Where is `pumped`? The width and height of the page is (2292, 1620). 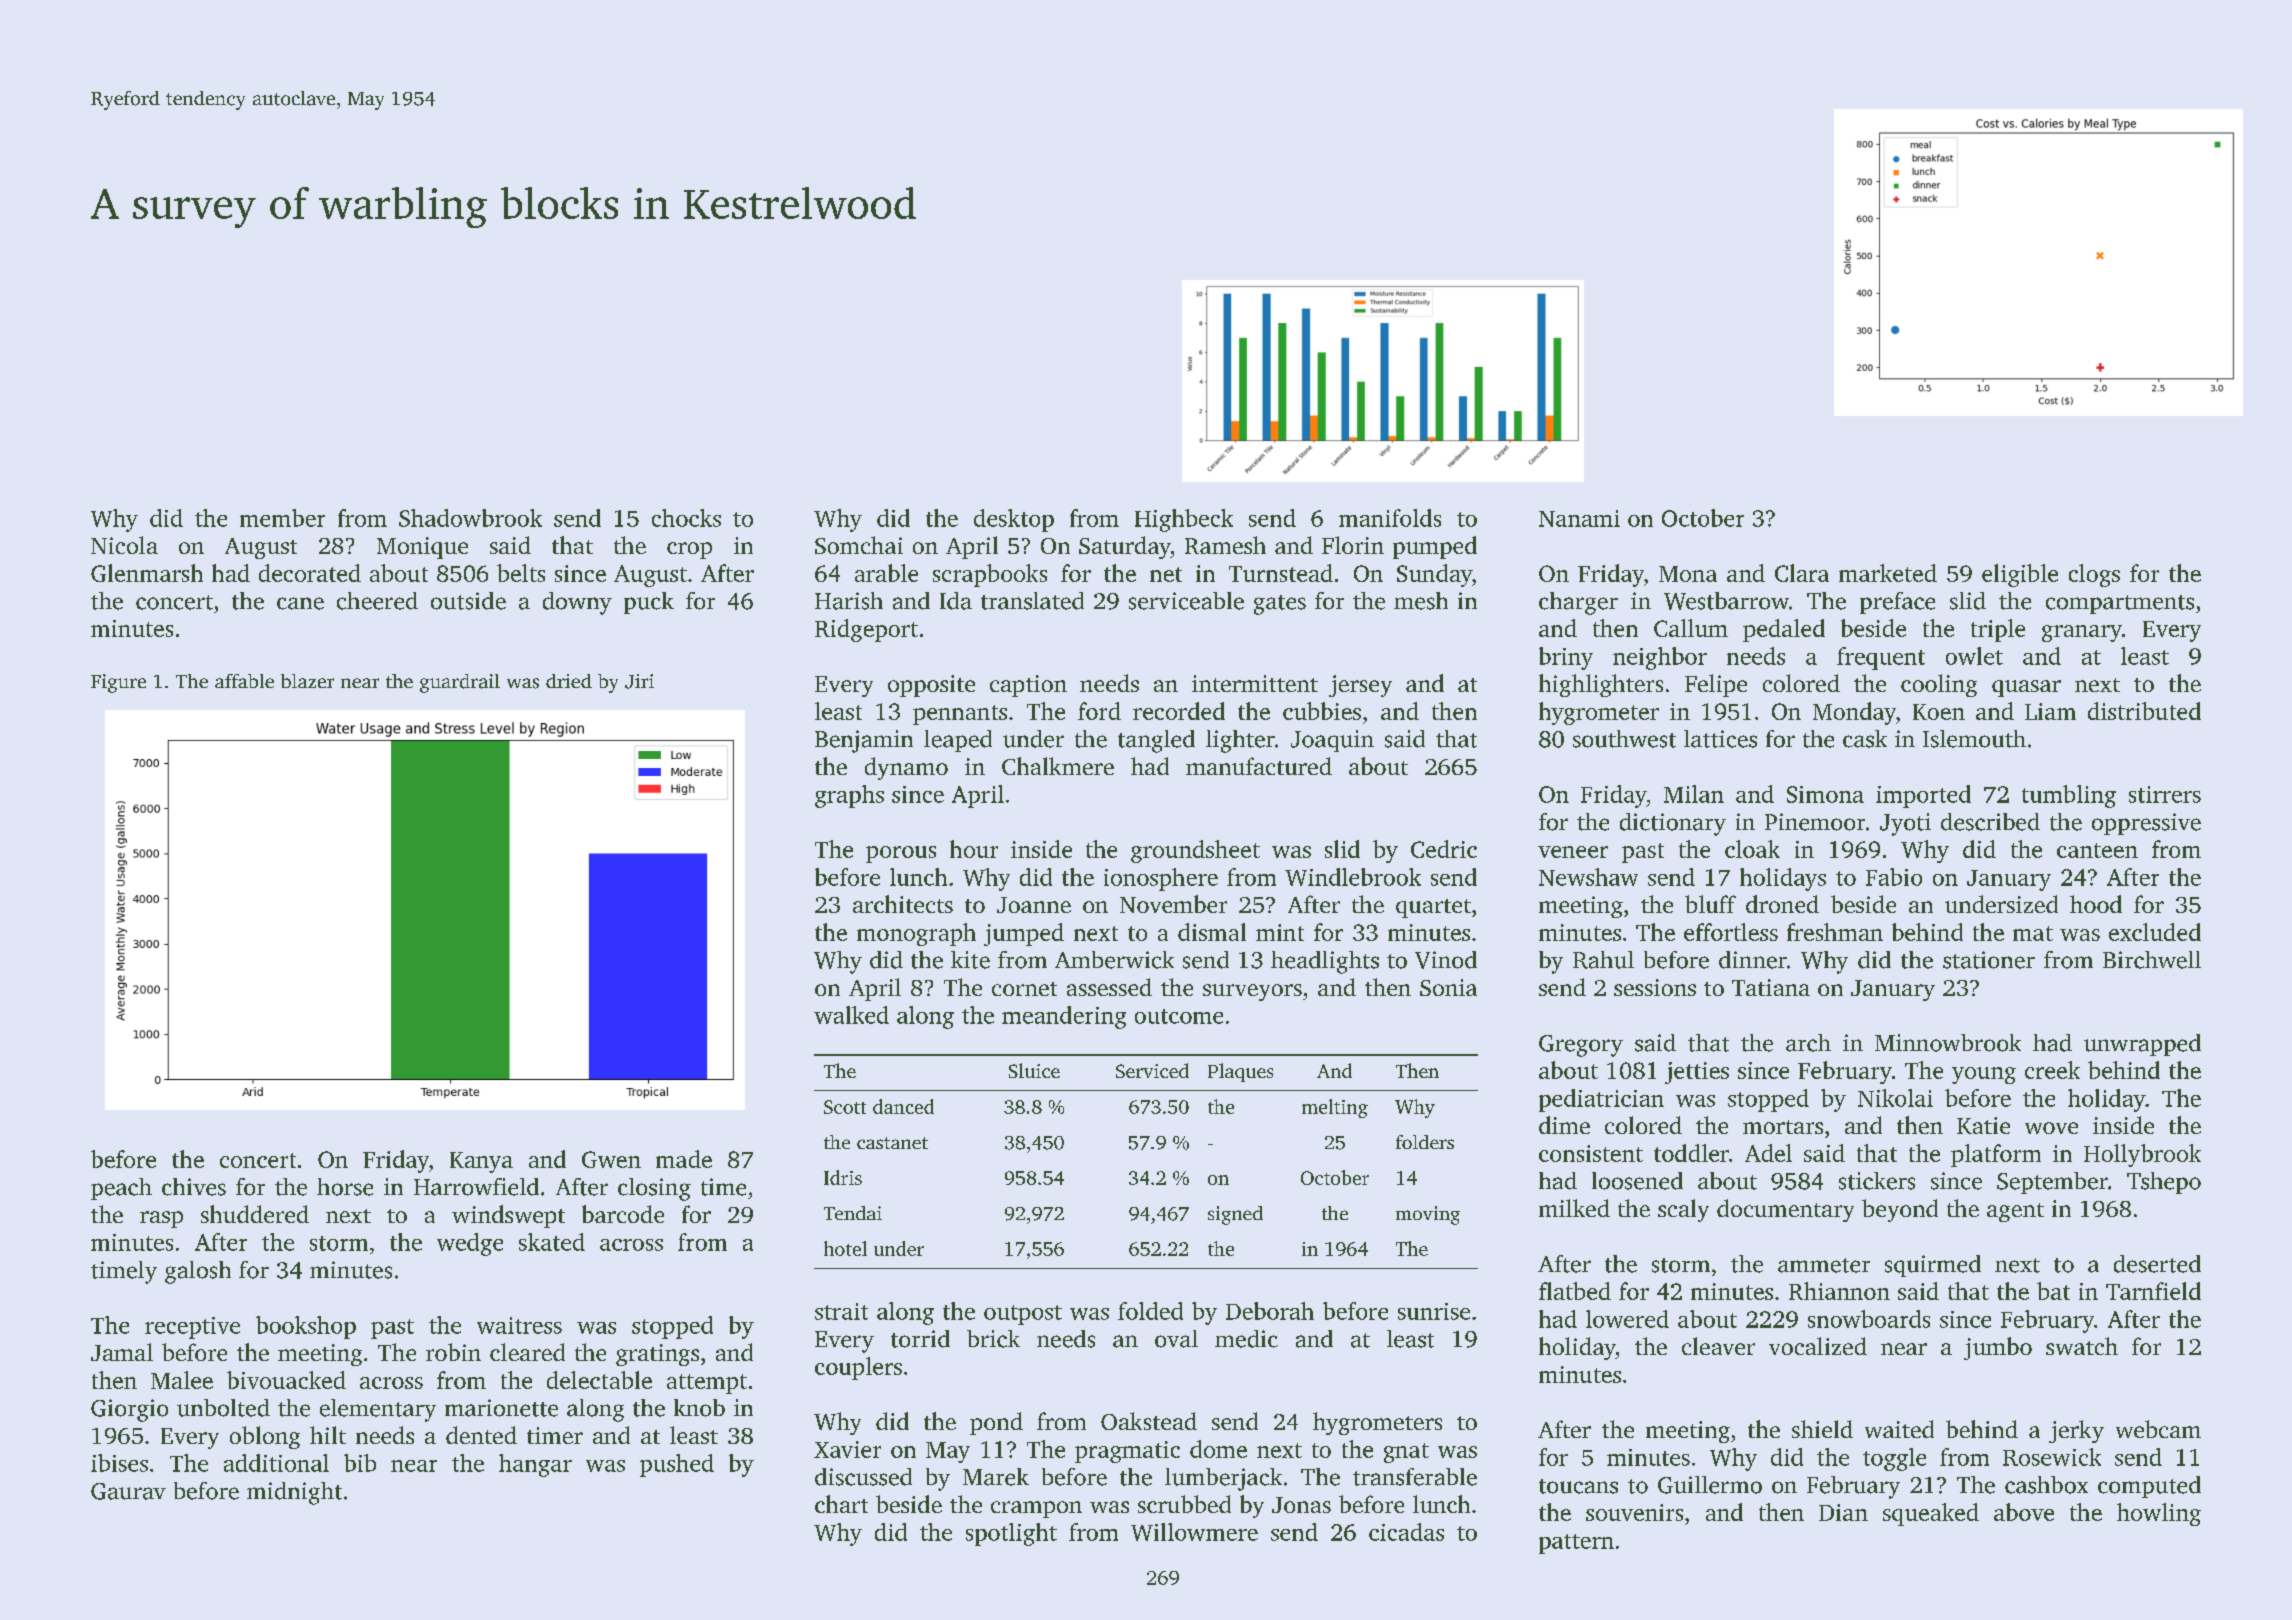
pumped is located at coordinates (1435, 547).
